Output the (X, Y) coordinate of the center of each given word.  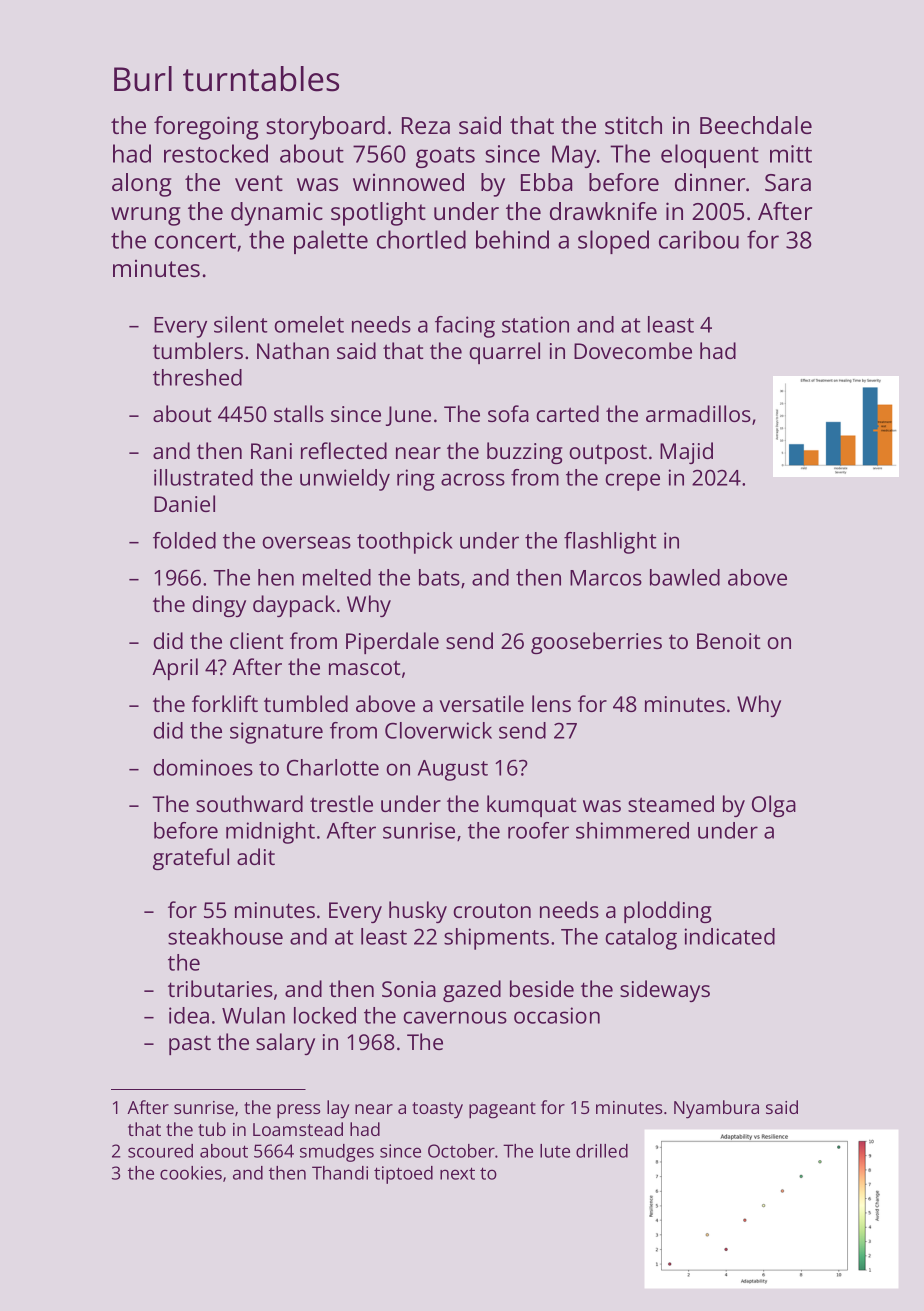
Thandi (340, 1173)
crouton (492, 910)
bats (439, 577)
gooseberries (596, 643)
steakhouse (225, 936)
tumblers (198, 350)
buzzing (525, 453)
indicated (729, 936)
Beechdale (756, 125)
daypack (294, 606)
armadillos (698, 413)
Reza (426, 125)
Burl (143, 79)
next (457, 1173)
